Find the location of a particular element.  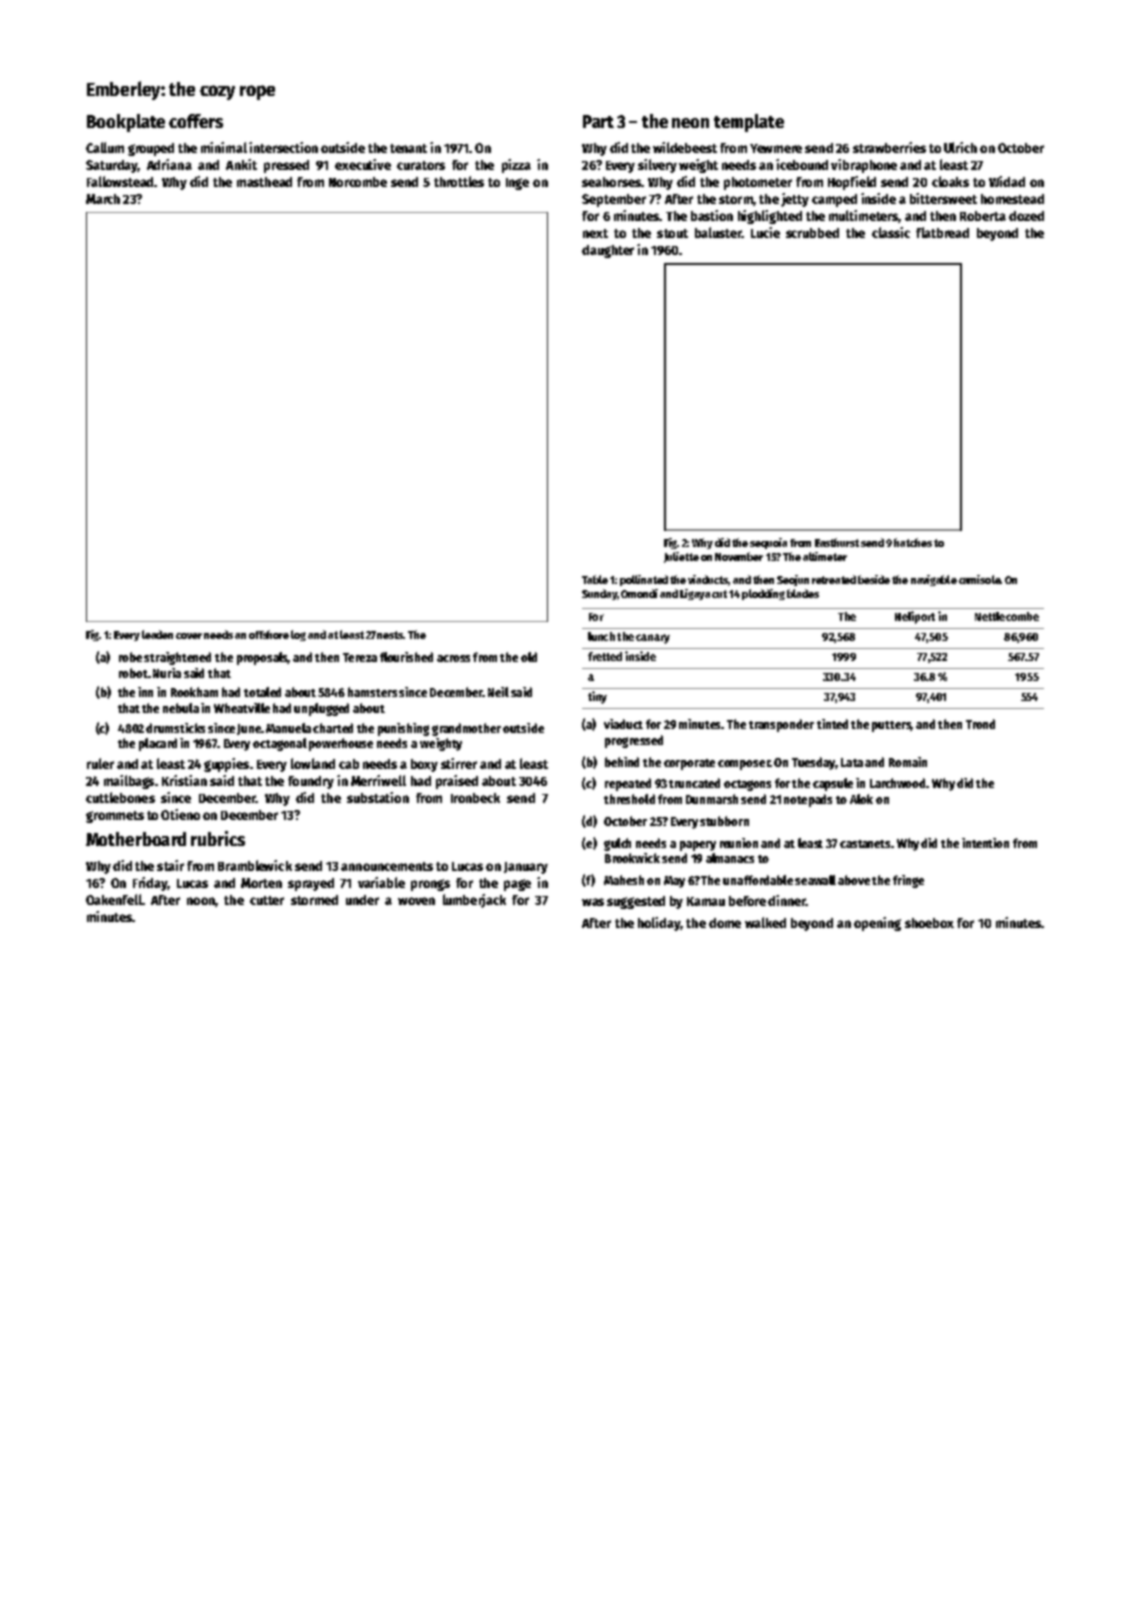

hatches is located at coordinates (913, 542).
